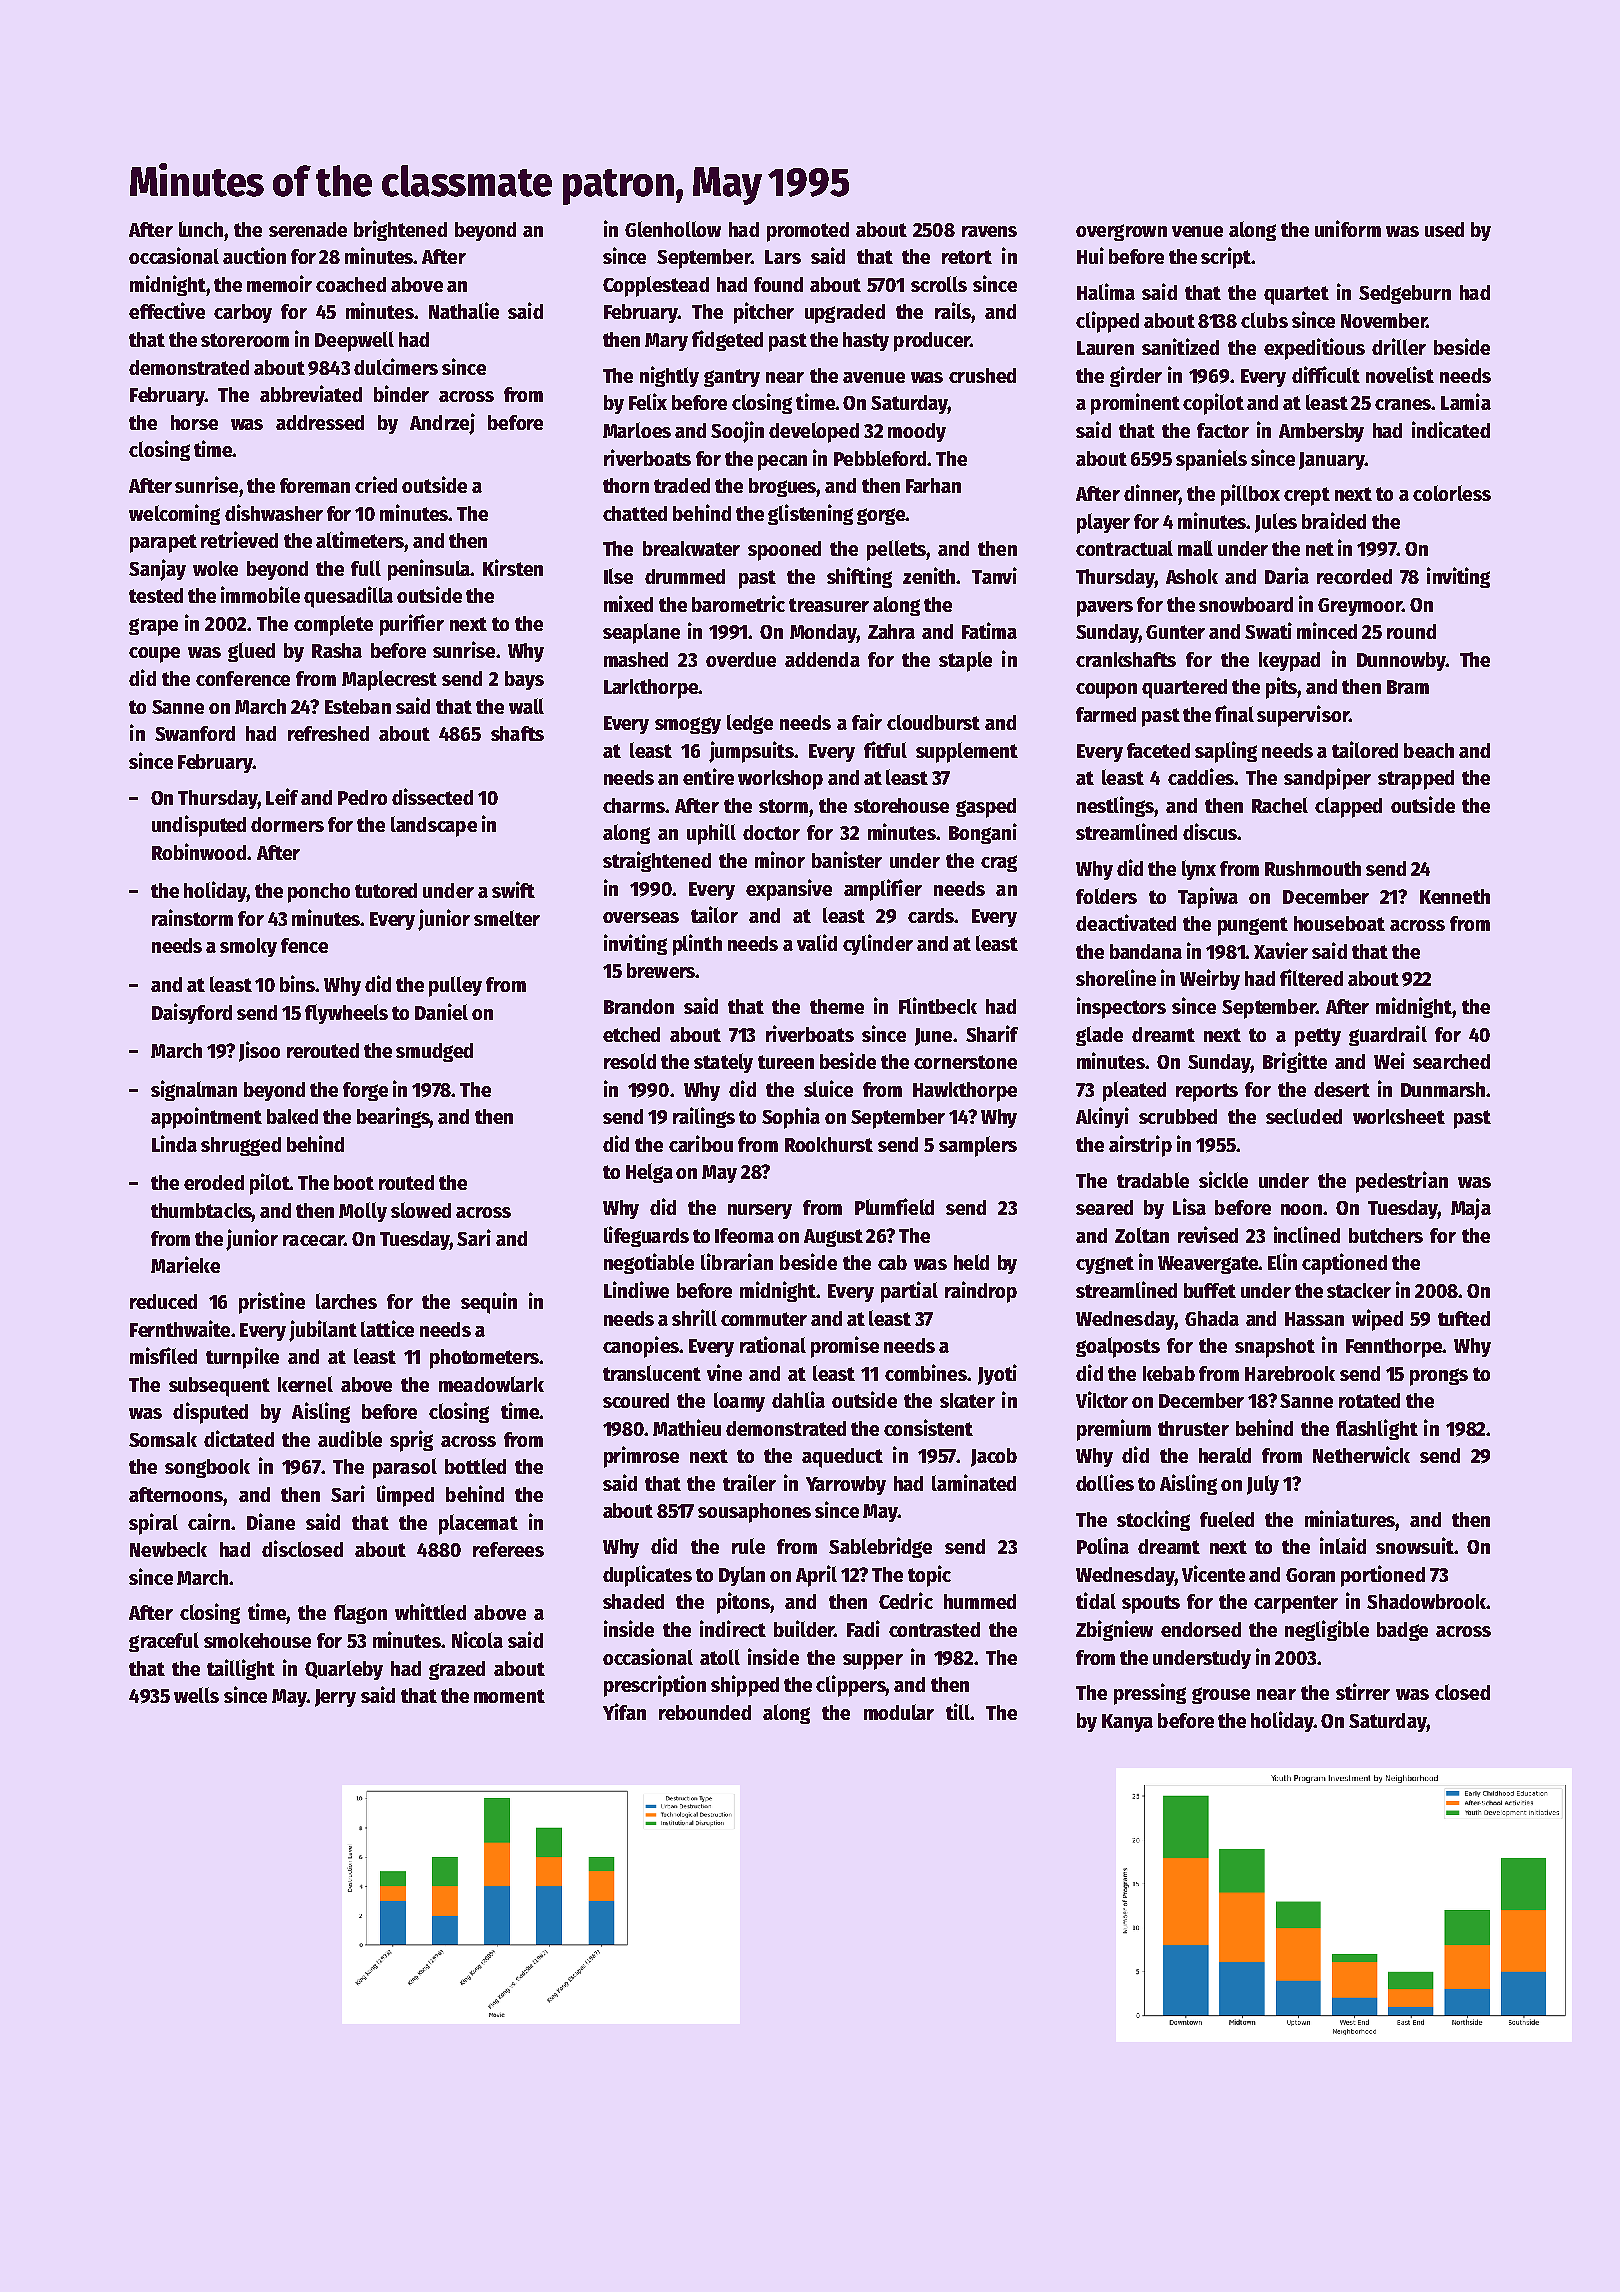 The width and height of the page is (1620, 2292). I want to click on Mary, so click(666, 342).
